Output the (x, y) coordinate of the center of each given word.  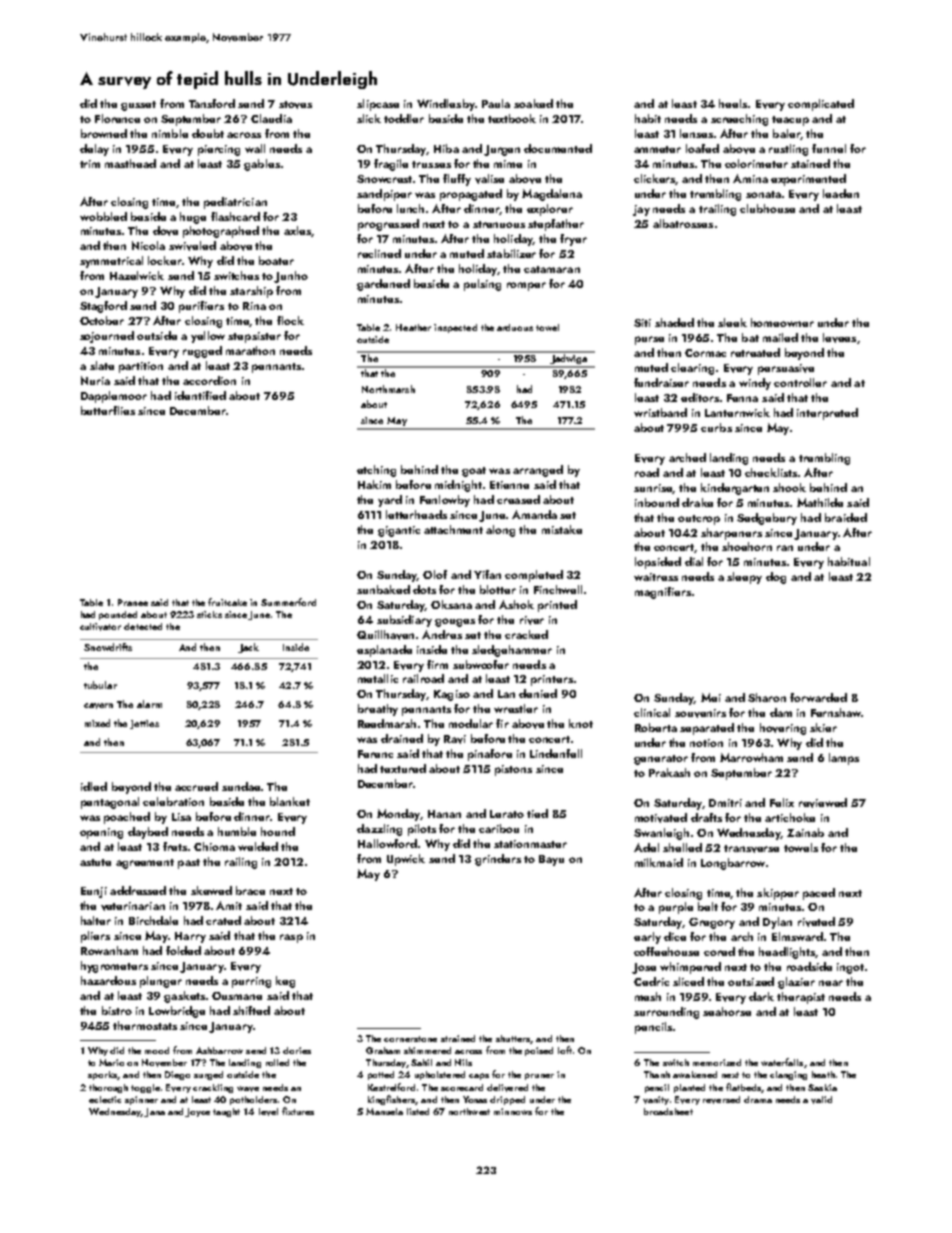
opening (101, 833)
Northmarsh (388, 389)
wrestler (516, 708)
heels (733, 103)
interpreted (827, 414)
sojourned (107, 337)
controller (800, 382)
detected (143, 626)
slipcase (378, 105)
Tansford (212, 103)
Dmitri (725, 803)
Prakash (669, 772)
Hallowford (387, 843)
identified (200, 395)
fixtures (298, 1111)
